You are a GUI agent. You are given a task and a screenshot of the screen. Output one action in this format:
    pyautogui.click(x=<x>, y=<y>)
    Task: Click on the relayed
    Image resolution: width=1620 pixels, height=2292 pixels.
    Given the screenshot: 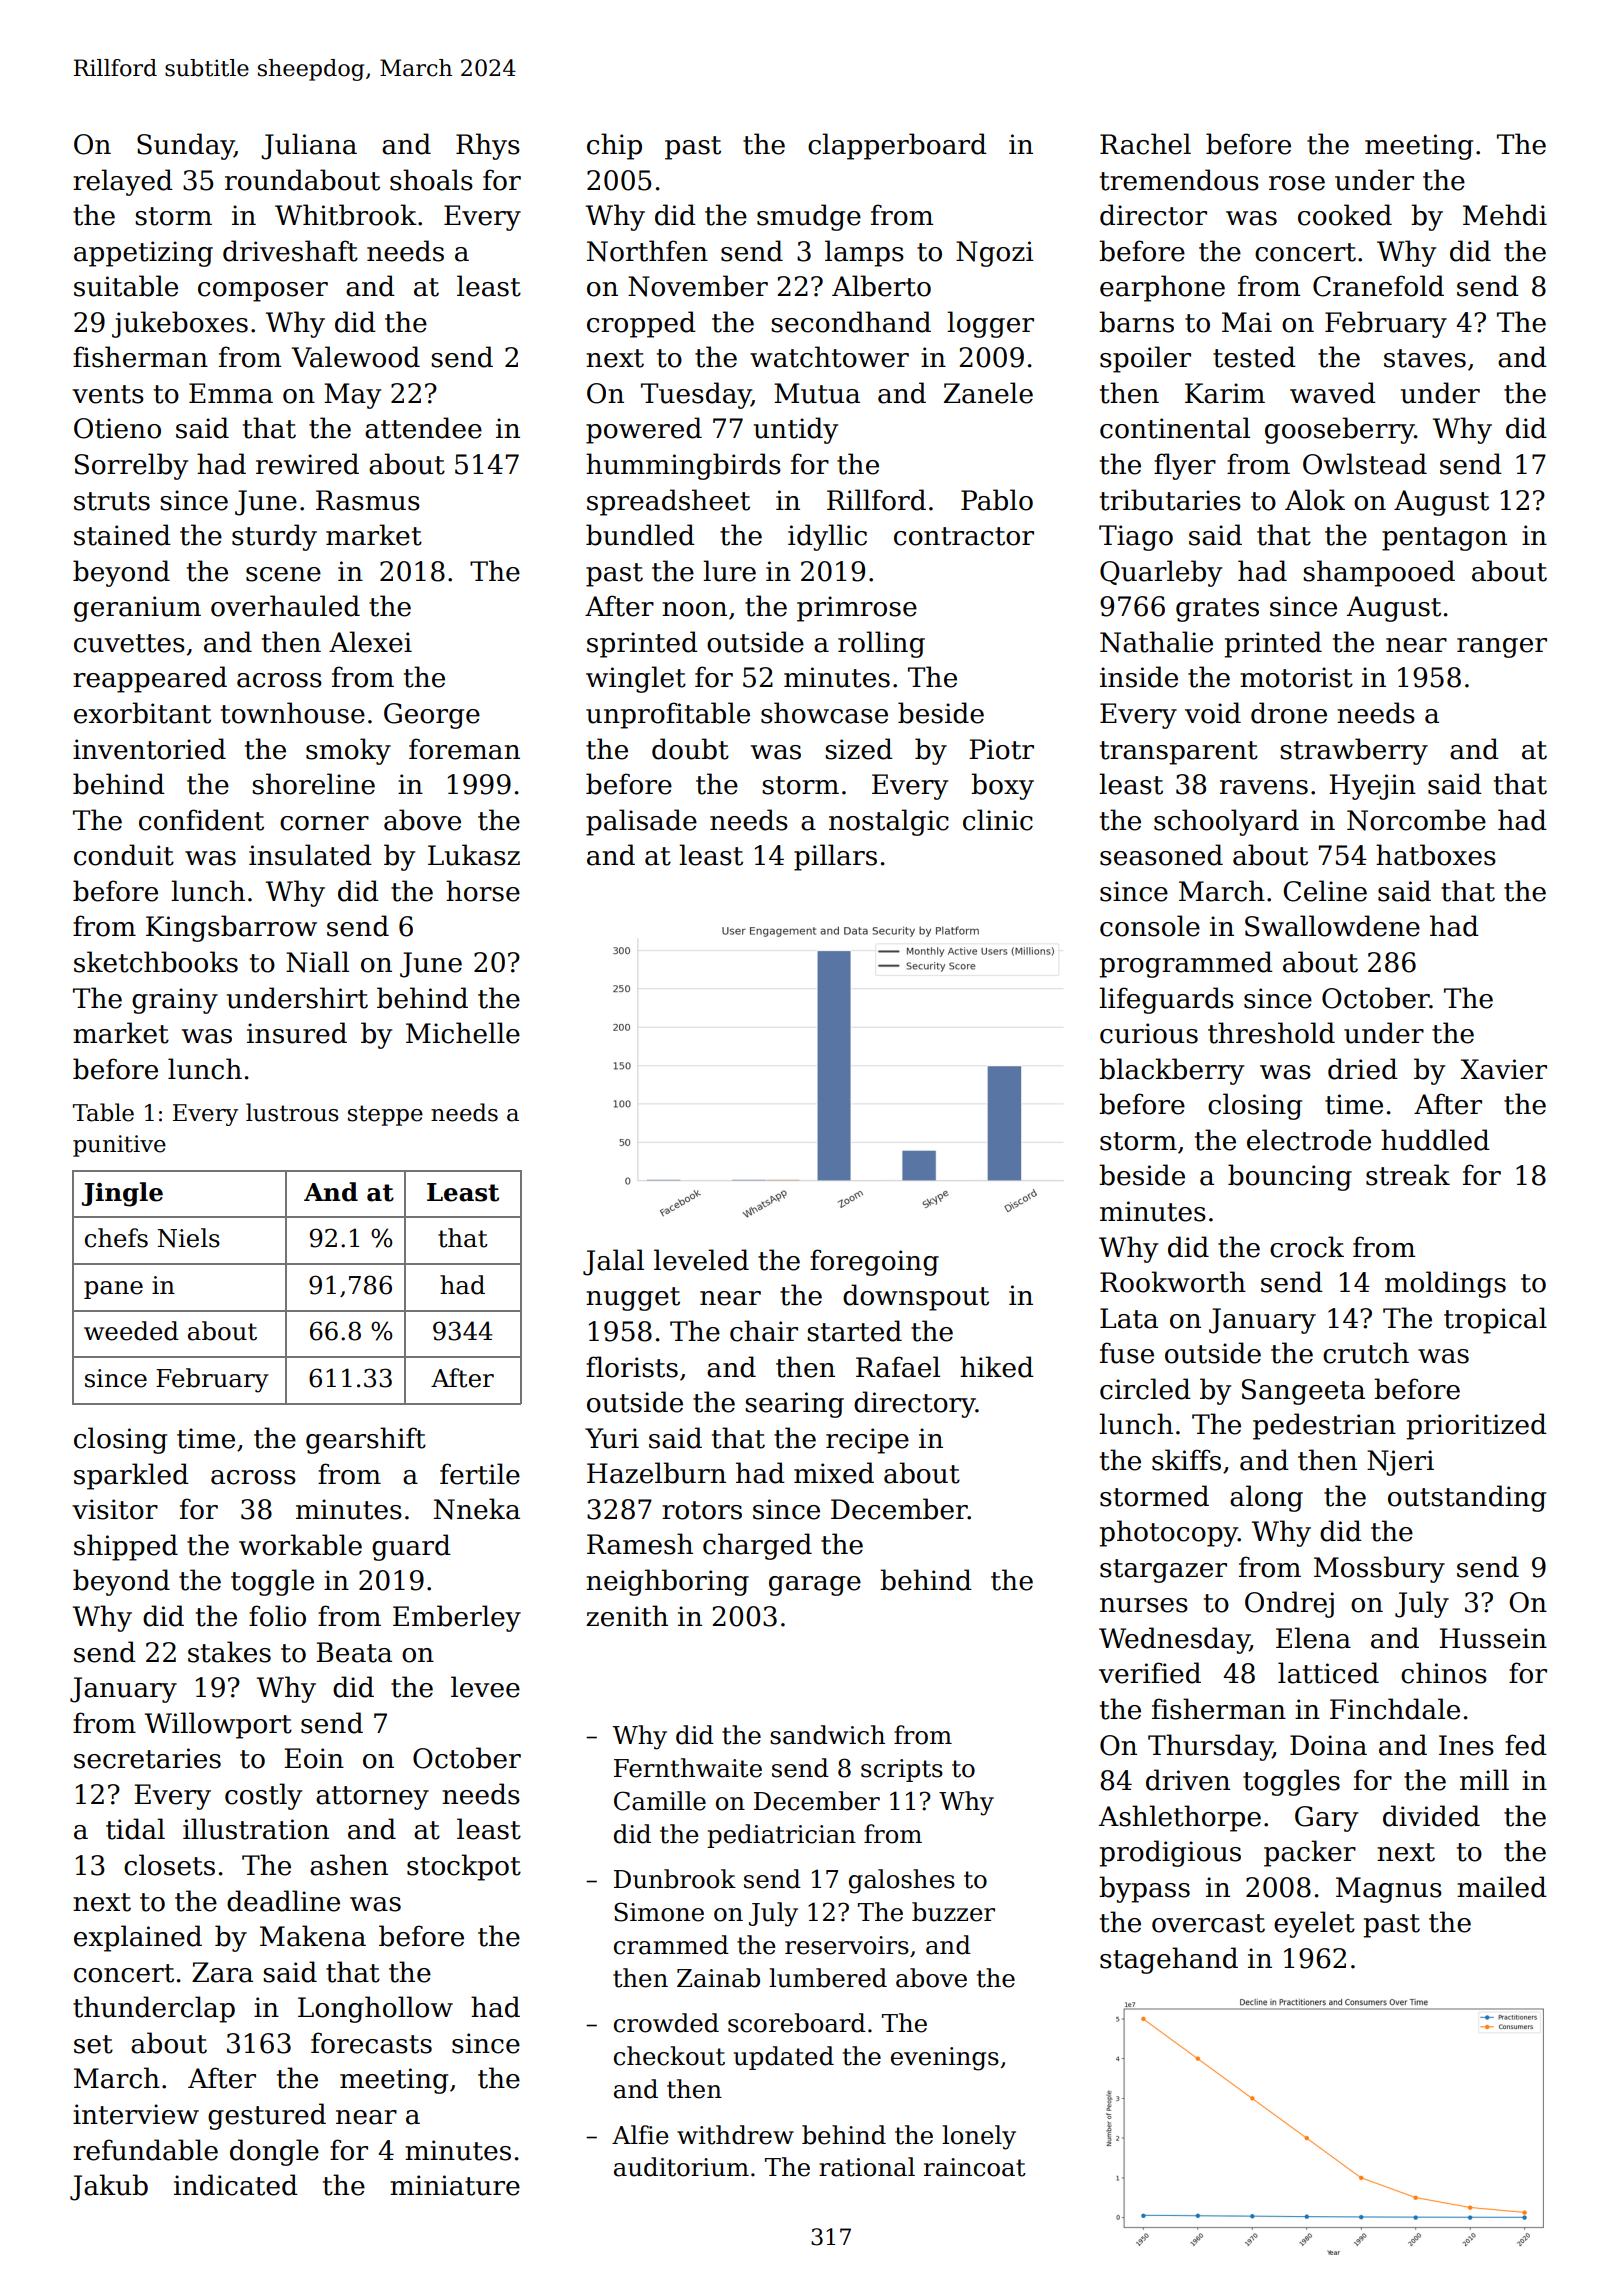 What is the action you would take?
    pyautogui.click(x=123, y=182)
